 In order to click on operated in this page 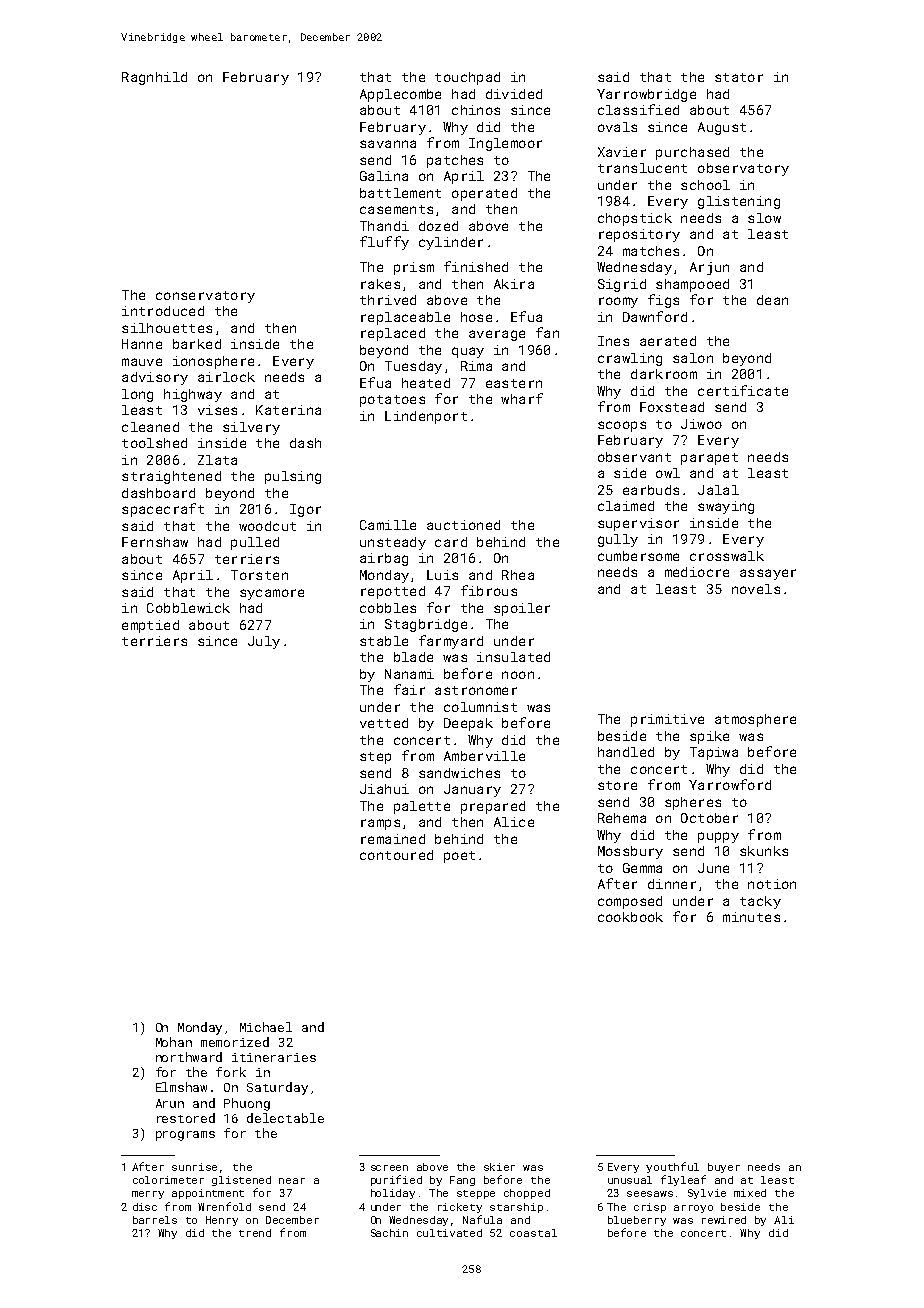, I will do `click(484, 194)`.
